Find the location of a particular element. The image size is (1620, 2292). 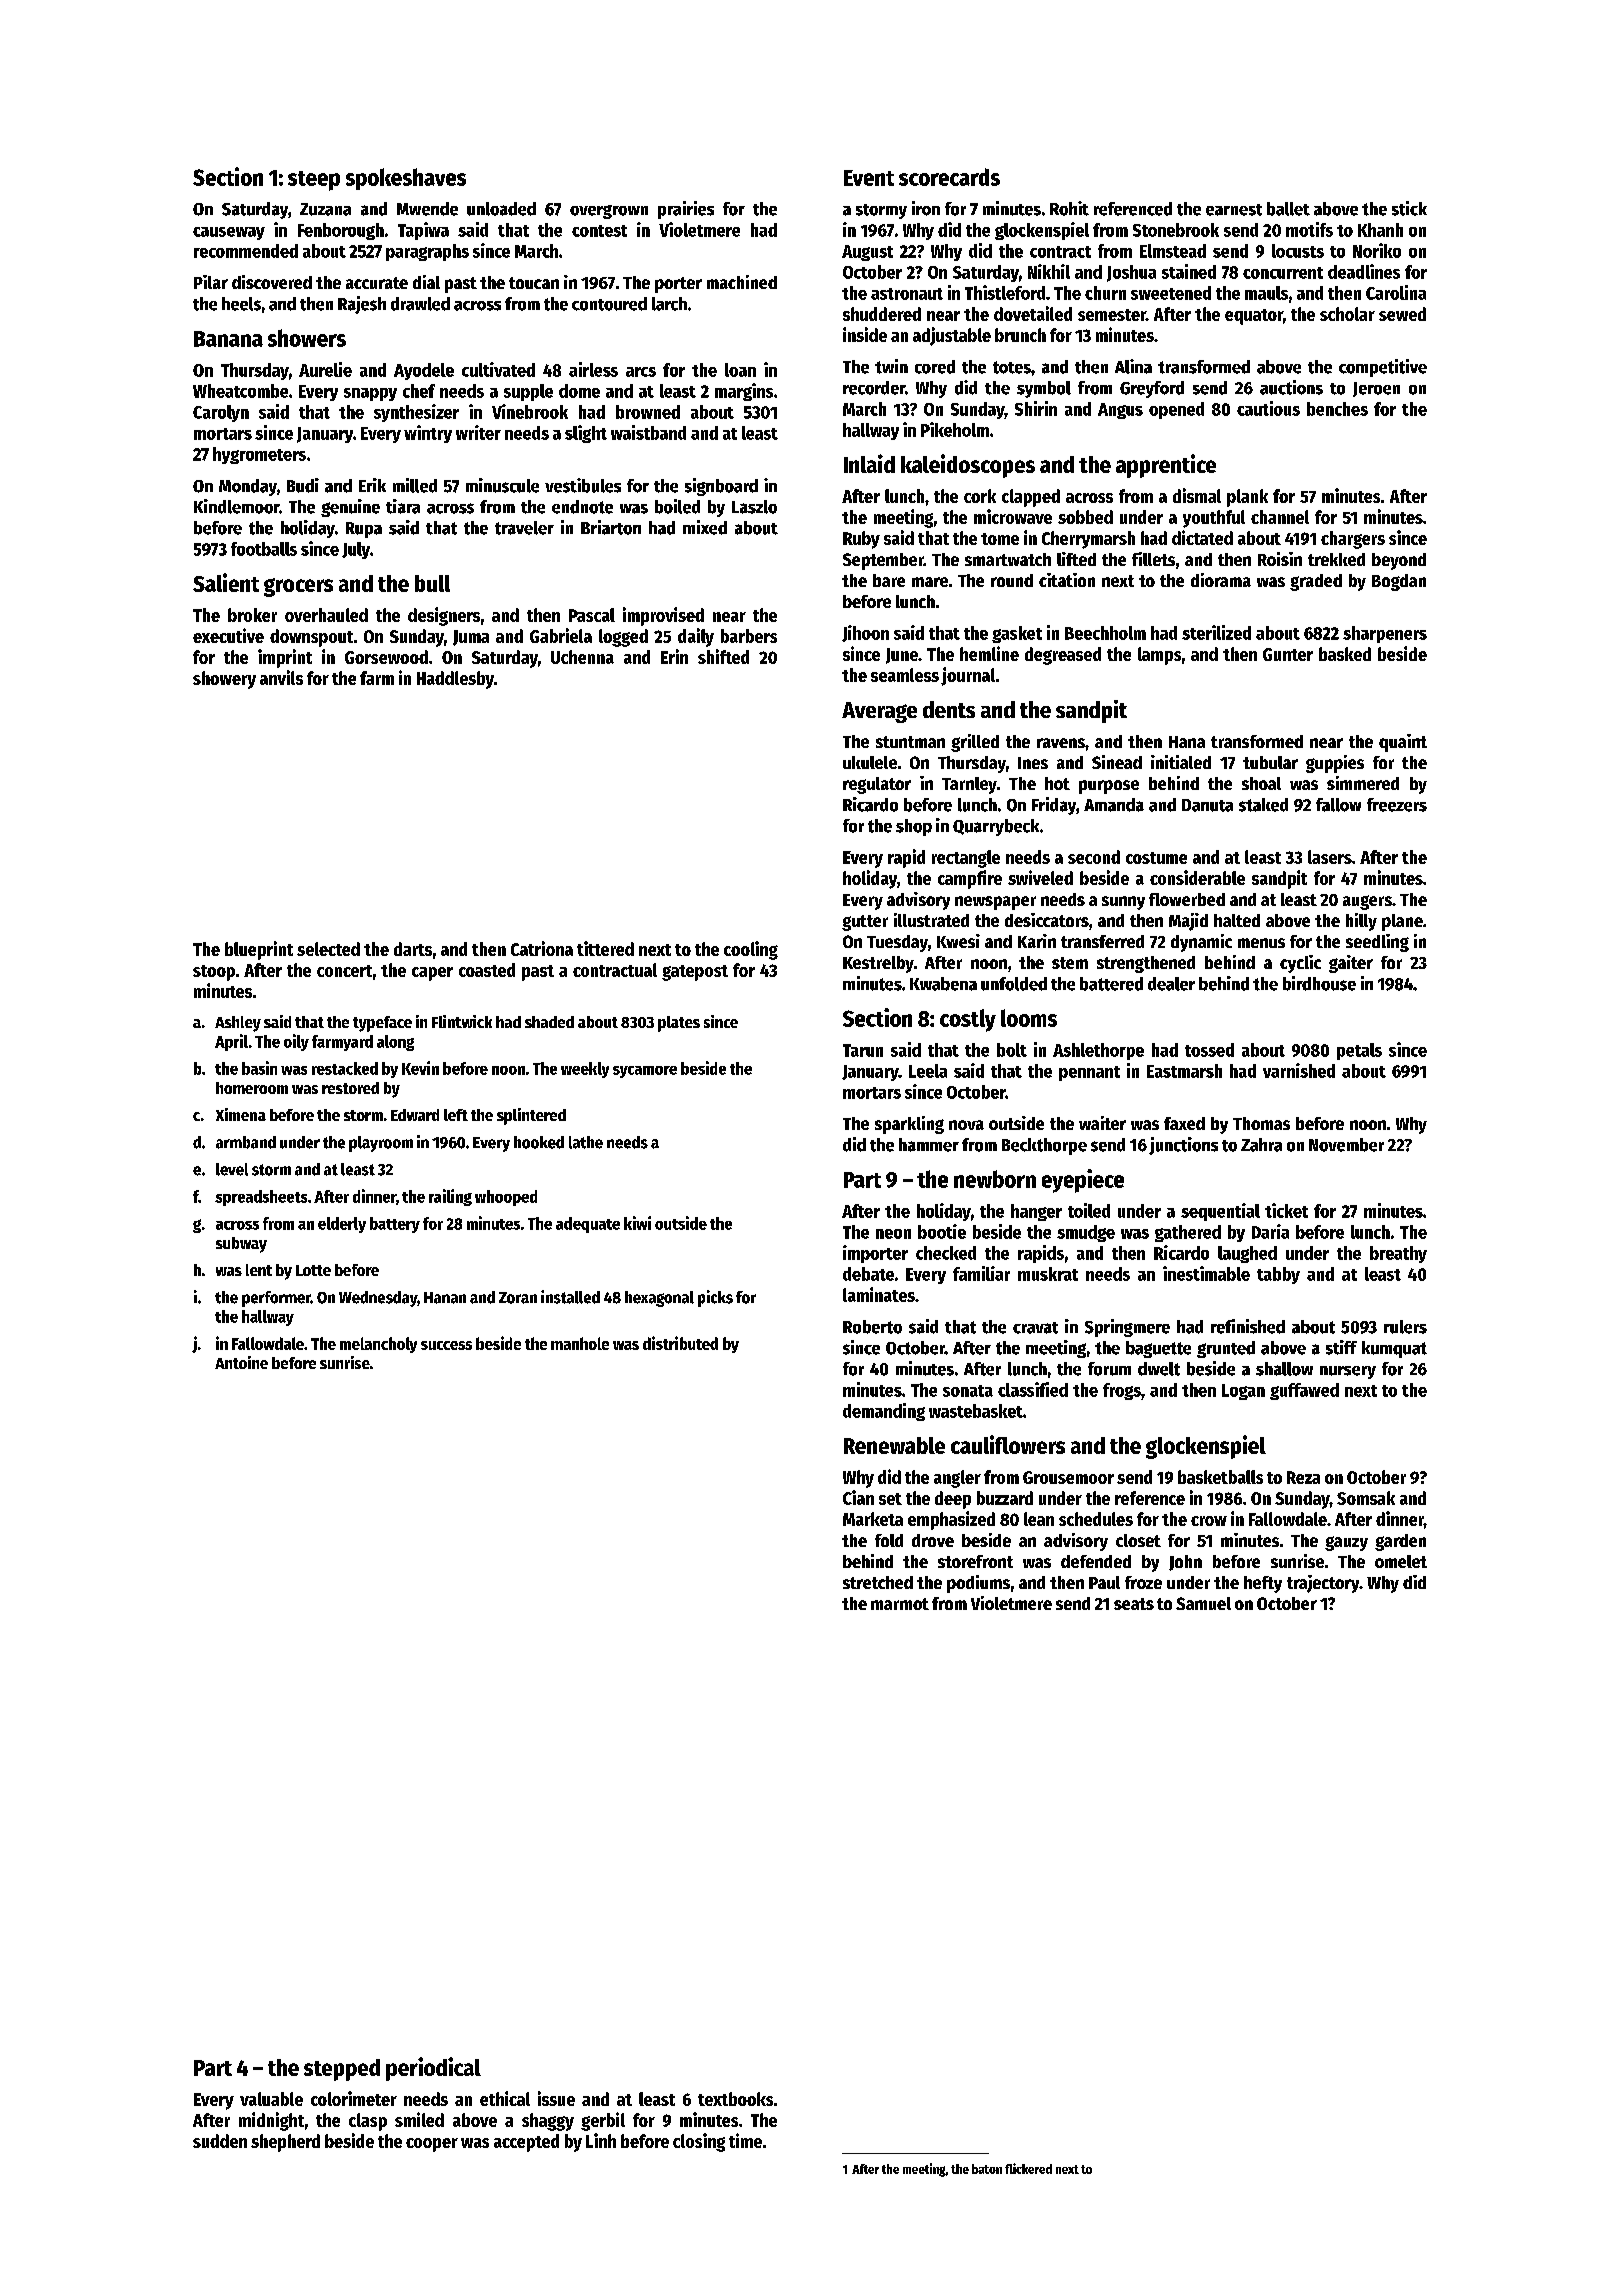

showery is located at coordinates (224, 680).
